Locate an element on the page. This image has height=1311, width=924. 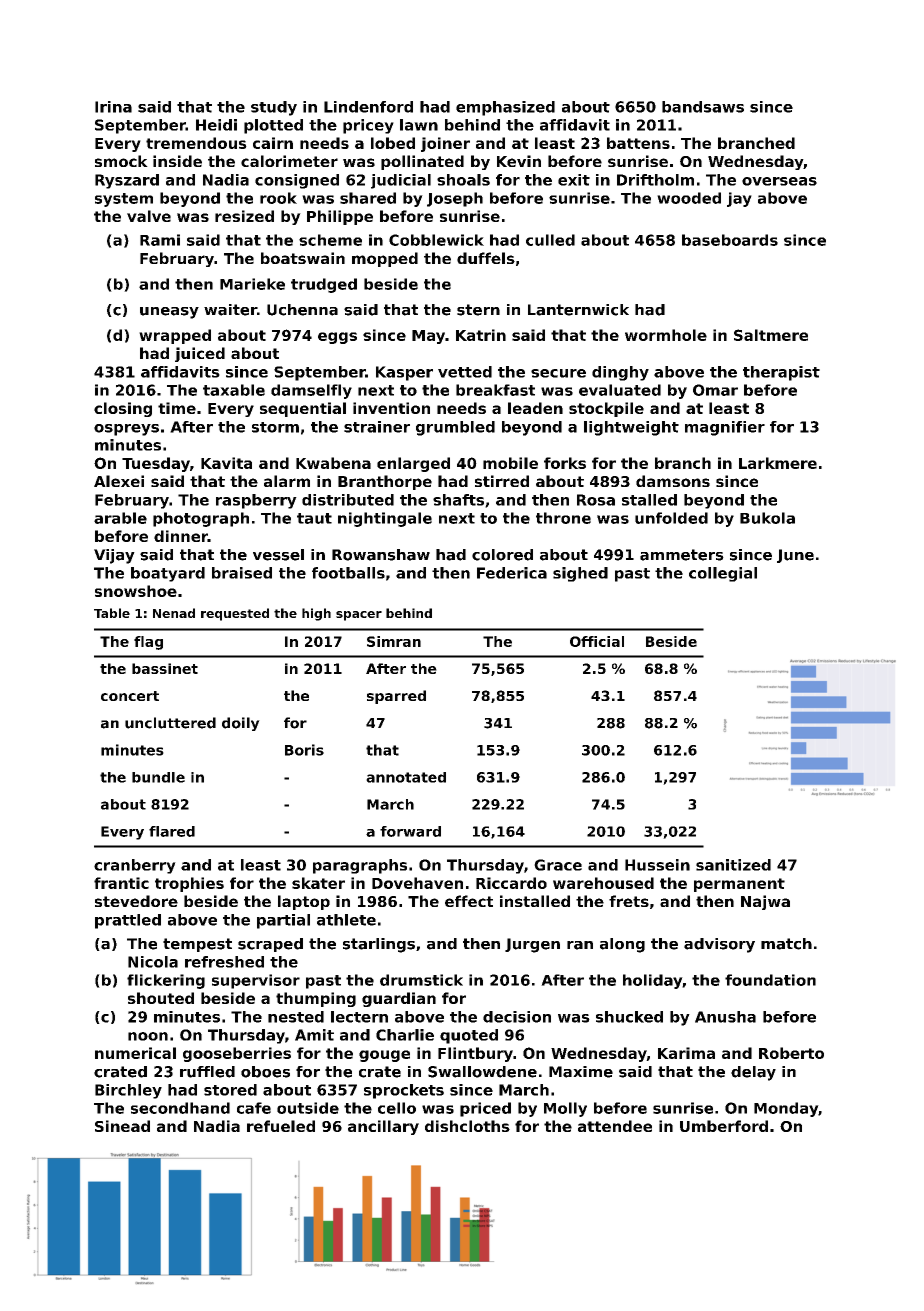
Irina is located at coordinates (113, 107).
